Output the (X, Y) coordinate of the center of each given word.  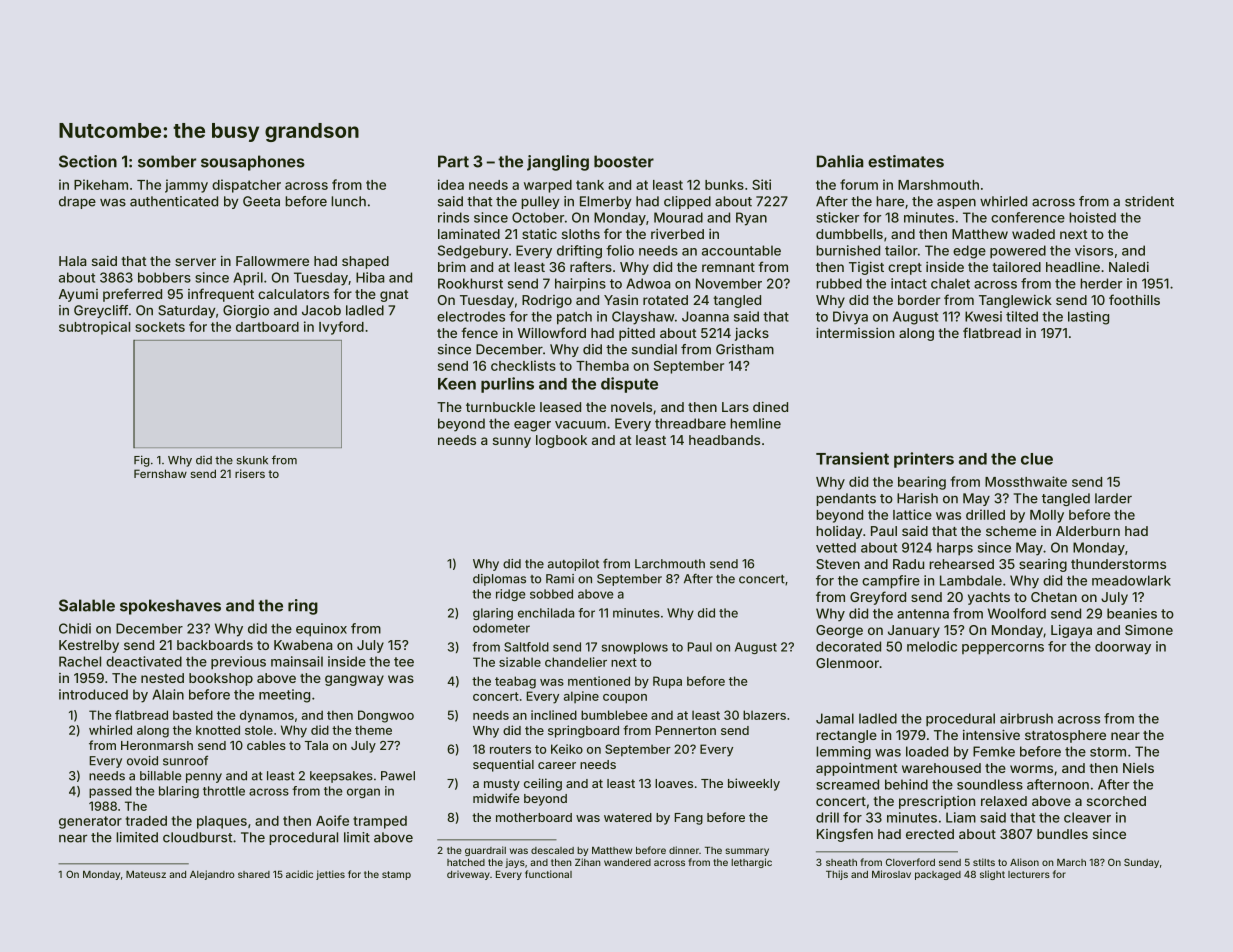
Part (453, 161)
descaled (552, 850)
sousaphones (253, 163)
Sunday (1141, 863)
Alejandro (212, 875)
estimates (906, 161)
